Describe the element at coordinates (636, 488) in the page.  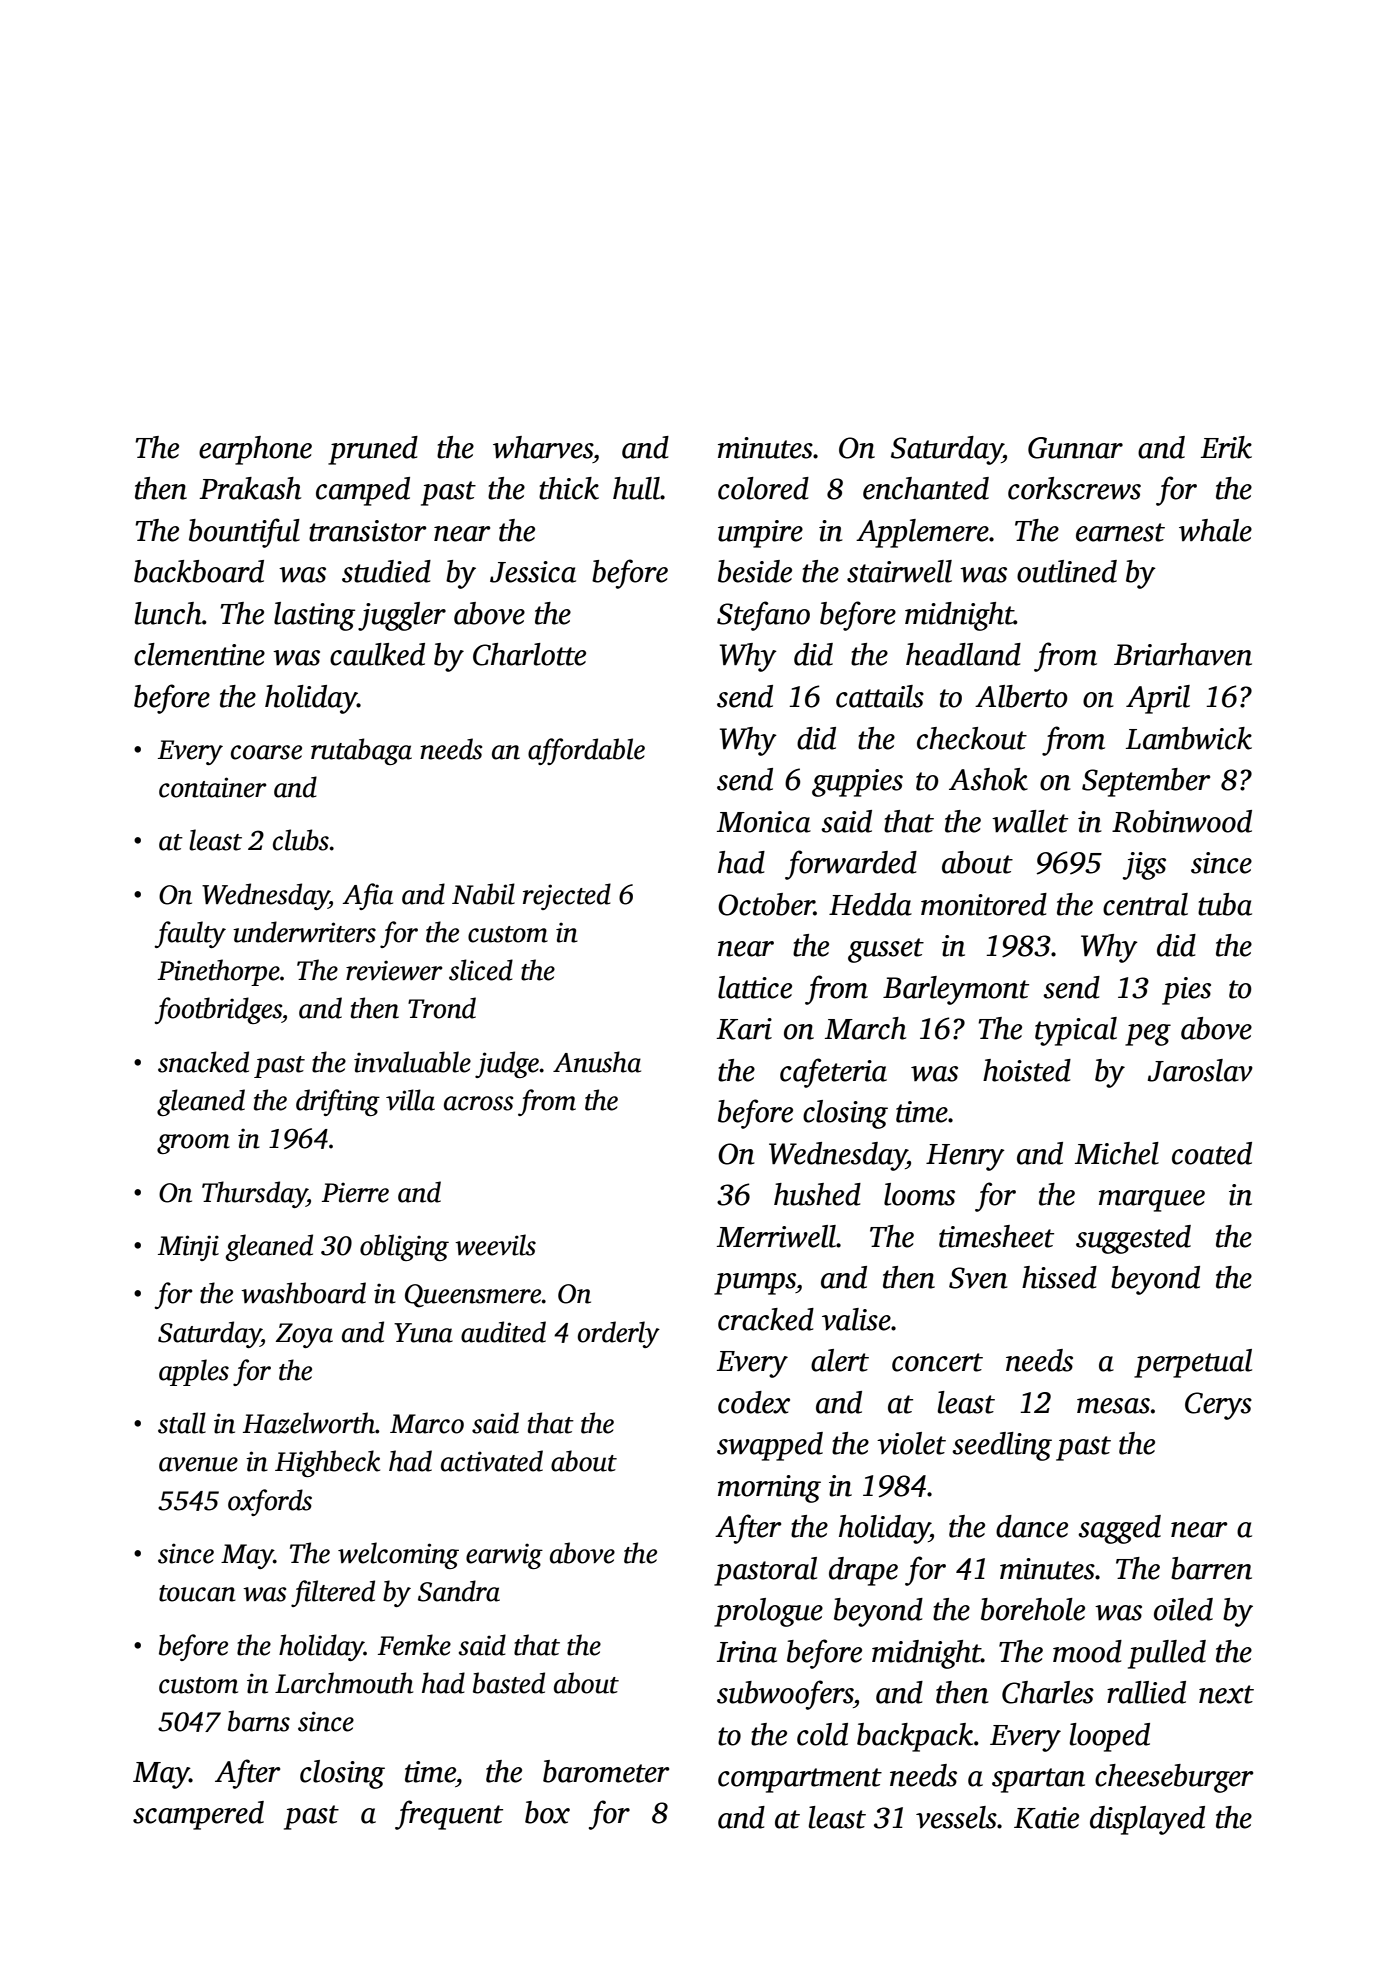
I see `hull` at that location.
